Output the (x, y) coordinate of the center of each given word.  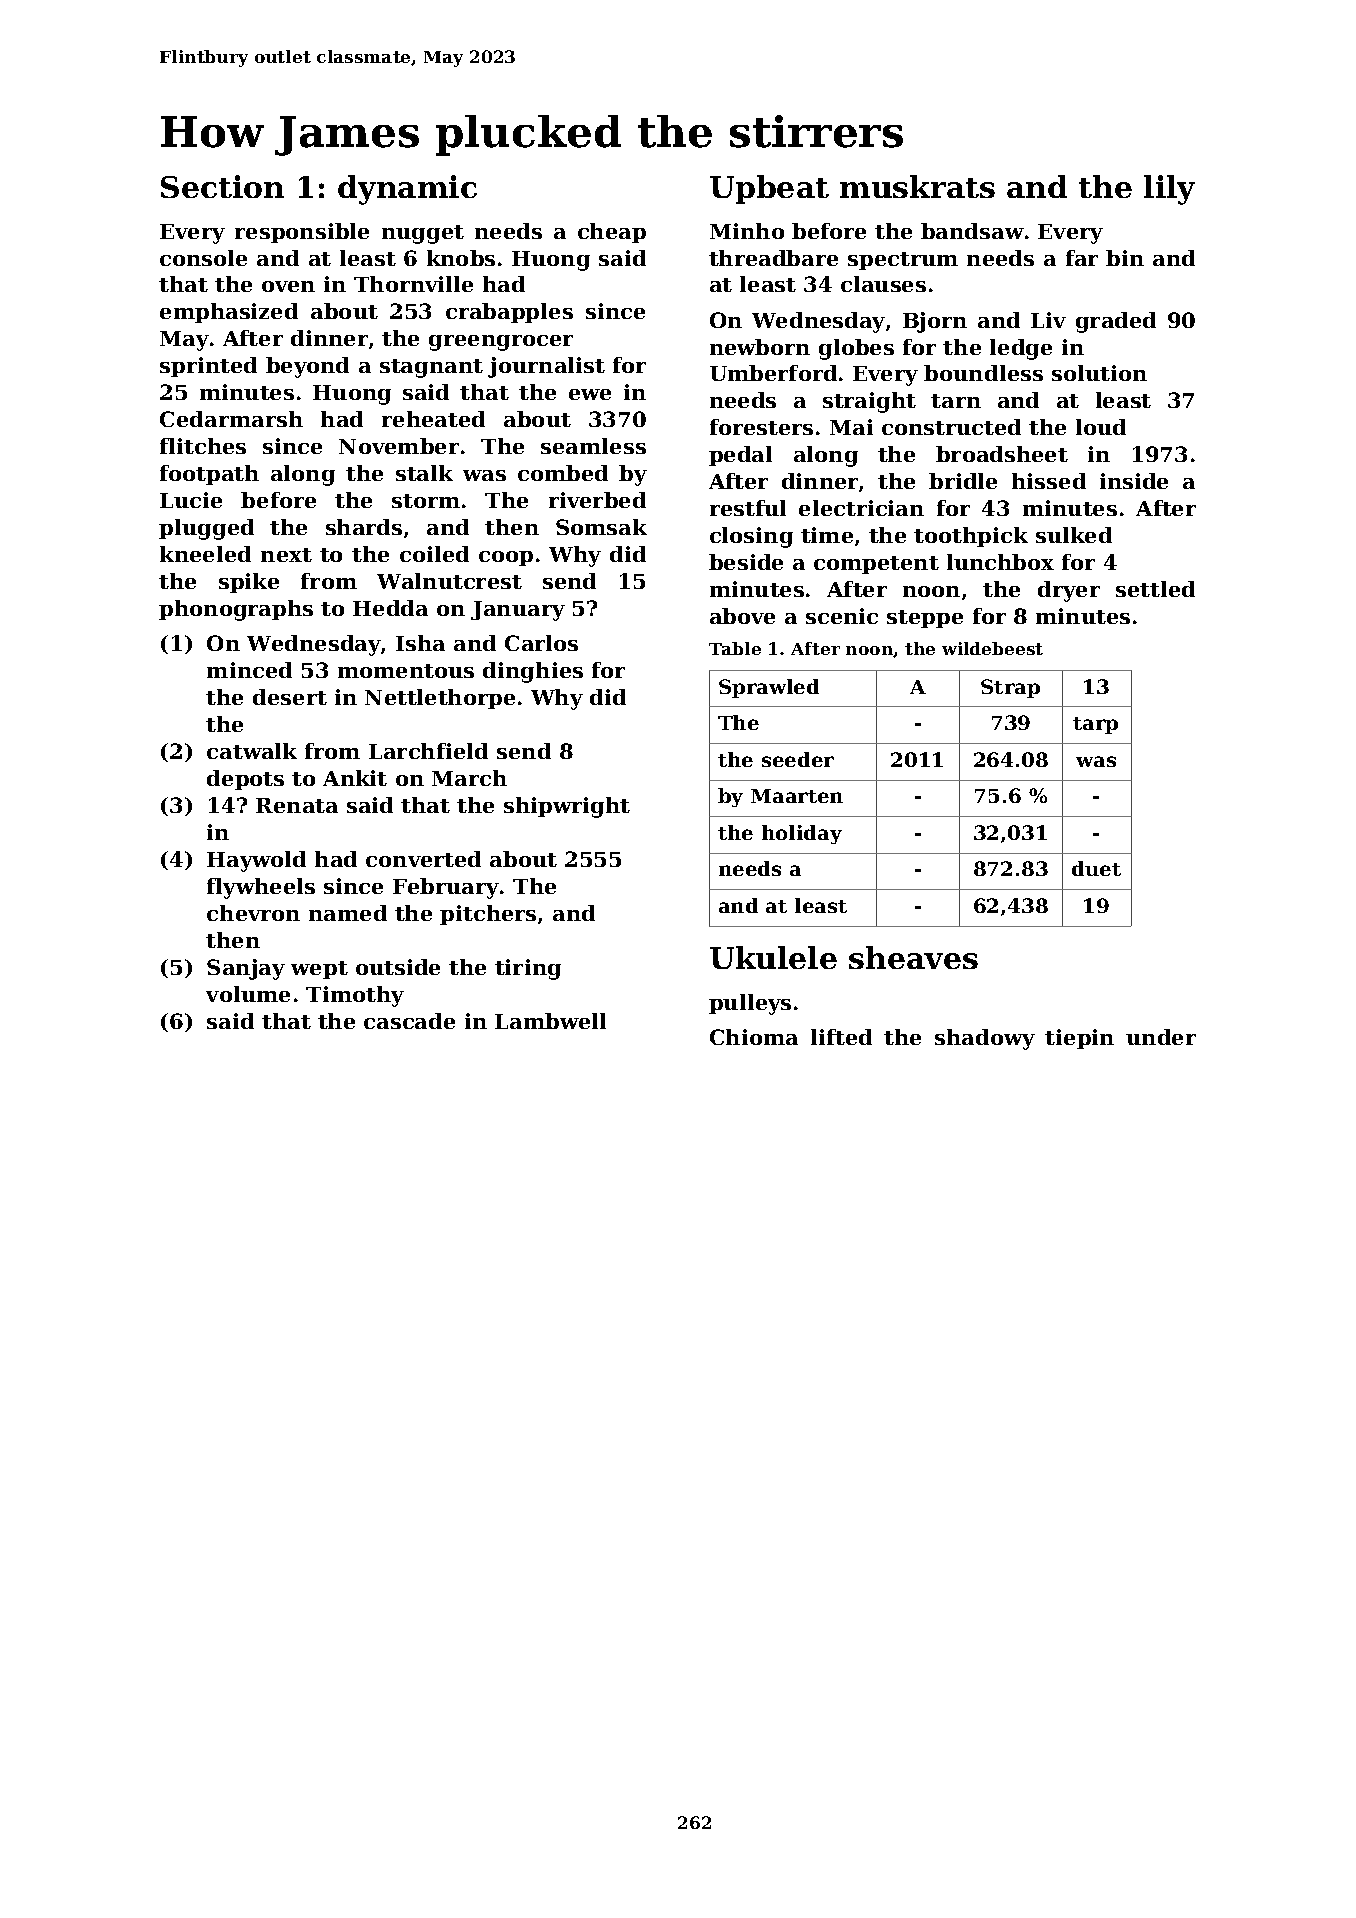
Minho (747, 231)
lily (1169, 190)
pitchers (488, 915)
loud (1101, 427)
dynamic (407, 190)
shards (364, 527)
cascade (409, 1021)
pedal (740, 456)
